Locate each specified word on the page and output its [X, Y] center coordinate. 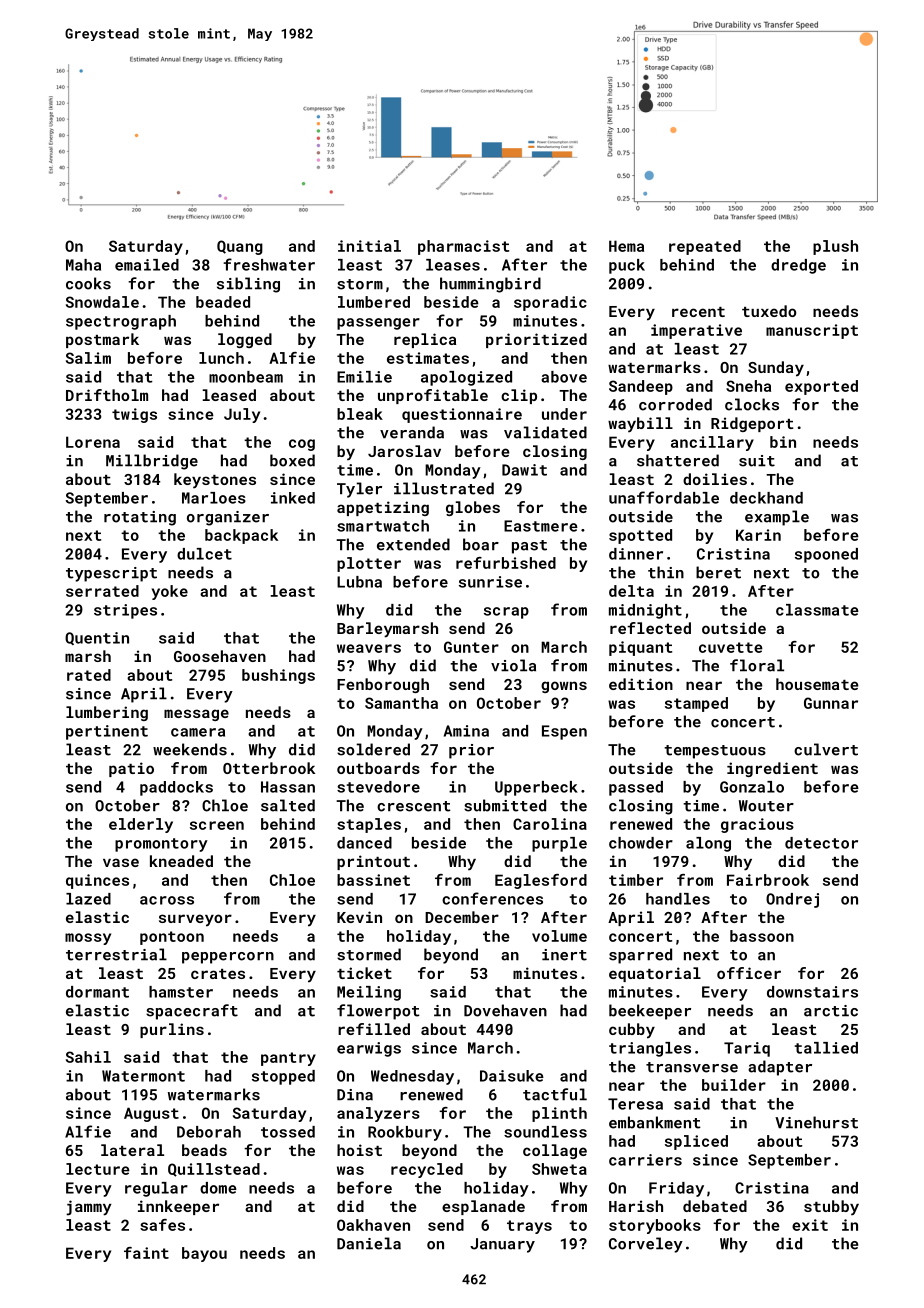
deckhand [766, 498]
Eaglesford [541, 881]
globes [473, 508]
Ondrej [792, 900]
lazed [88, 899]
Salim [88, 358]
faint [146, 1253]
